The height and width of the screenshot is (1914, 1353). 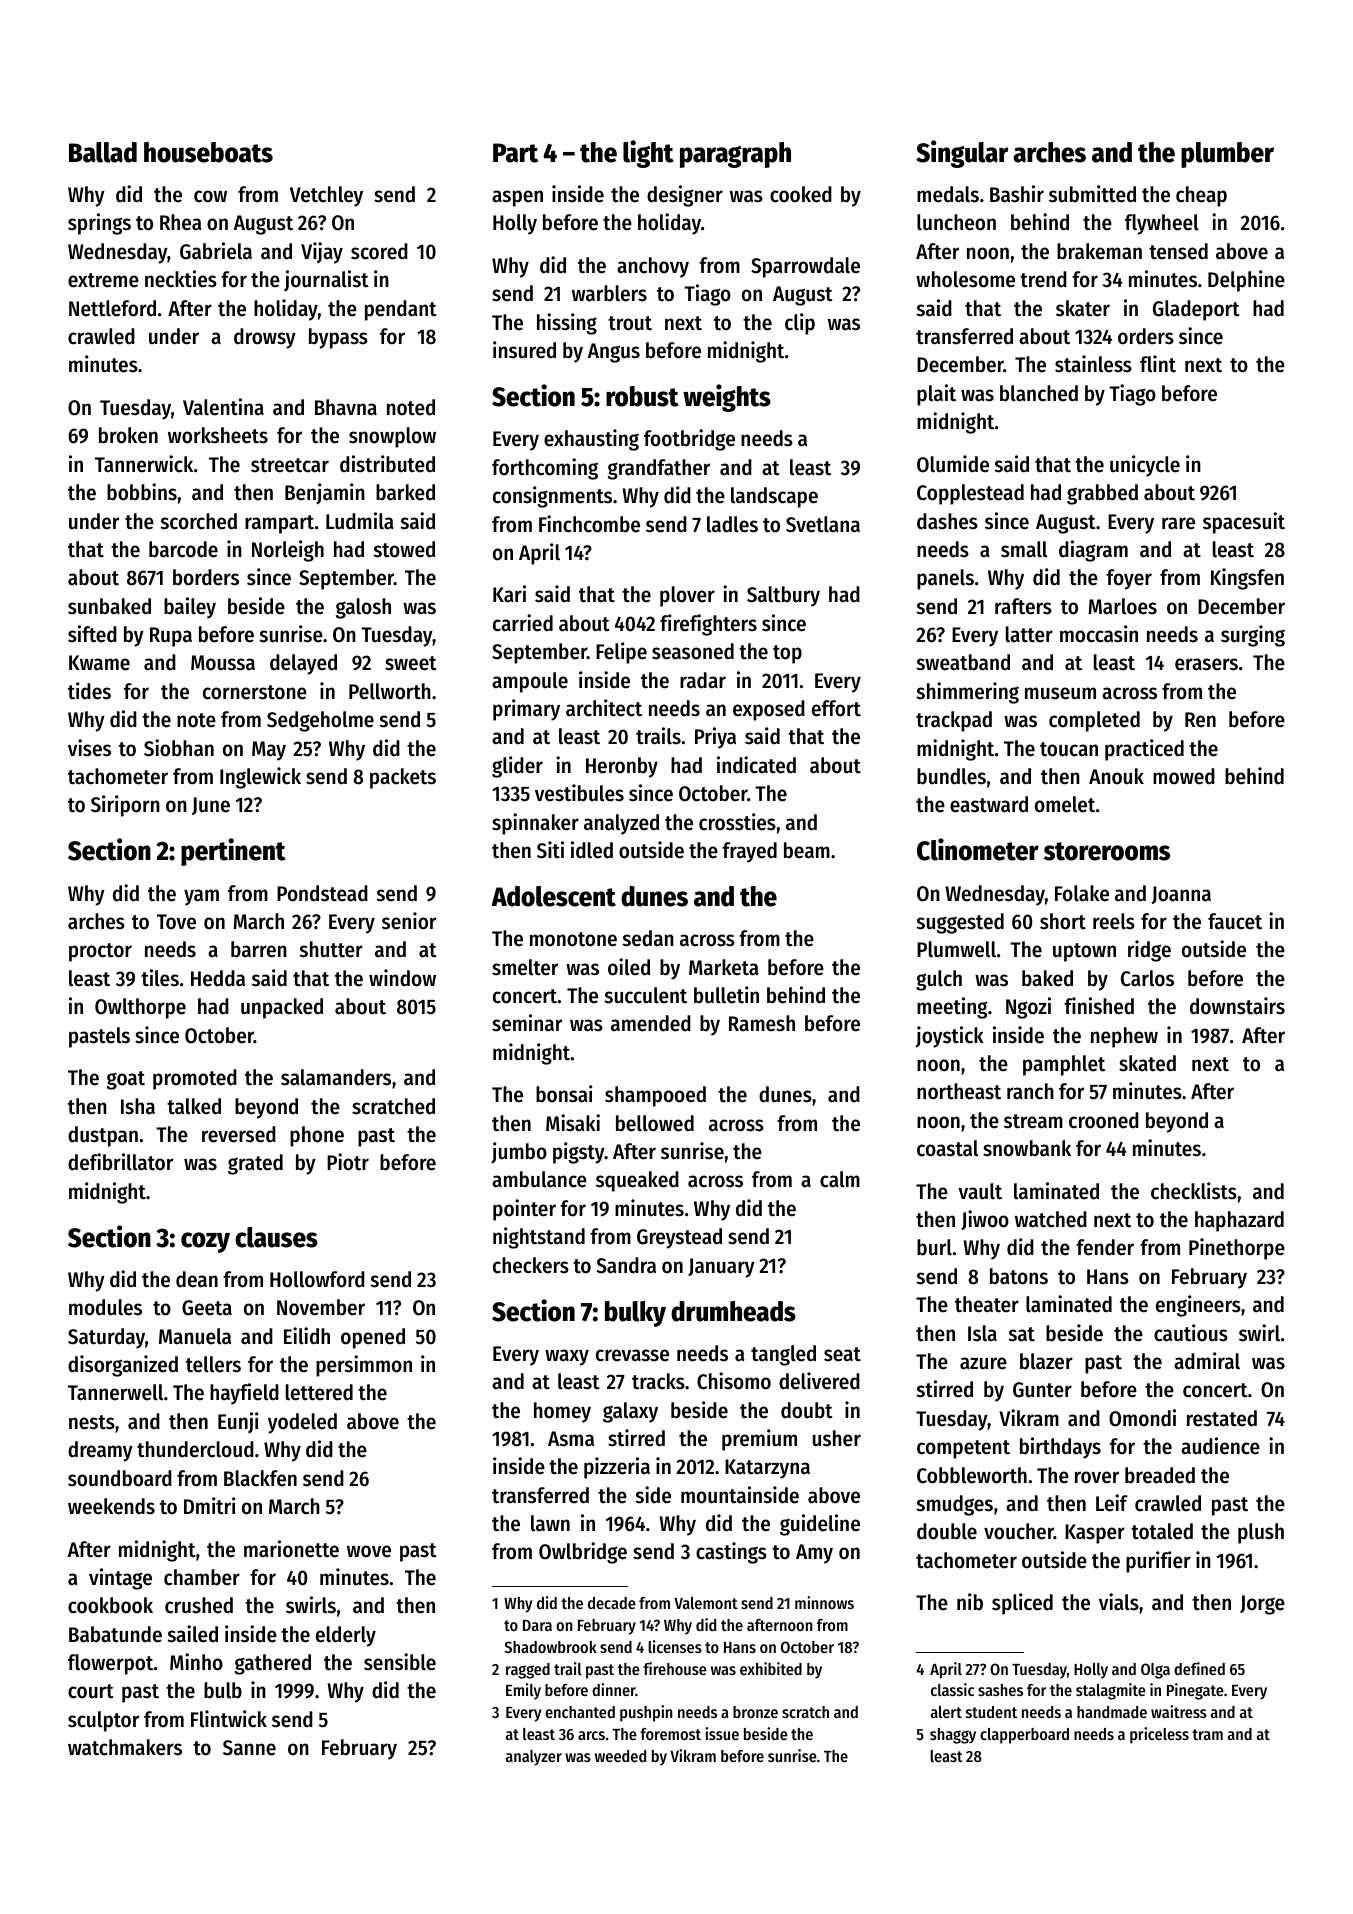 What do you see at coordinates (1262, 1605) in the screenshot?
I see `Jorge` at bounding box center [1262, 1605].
